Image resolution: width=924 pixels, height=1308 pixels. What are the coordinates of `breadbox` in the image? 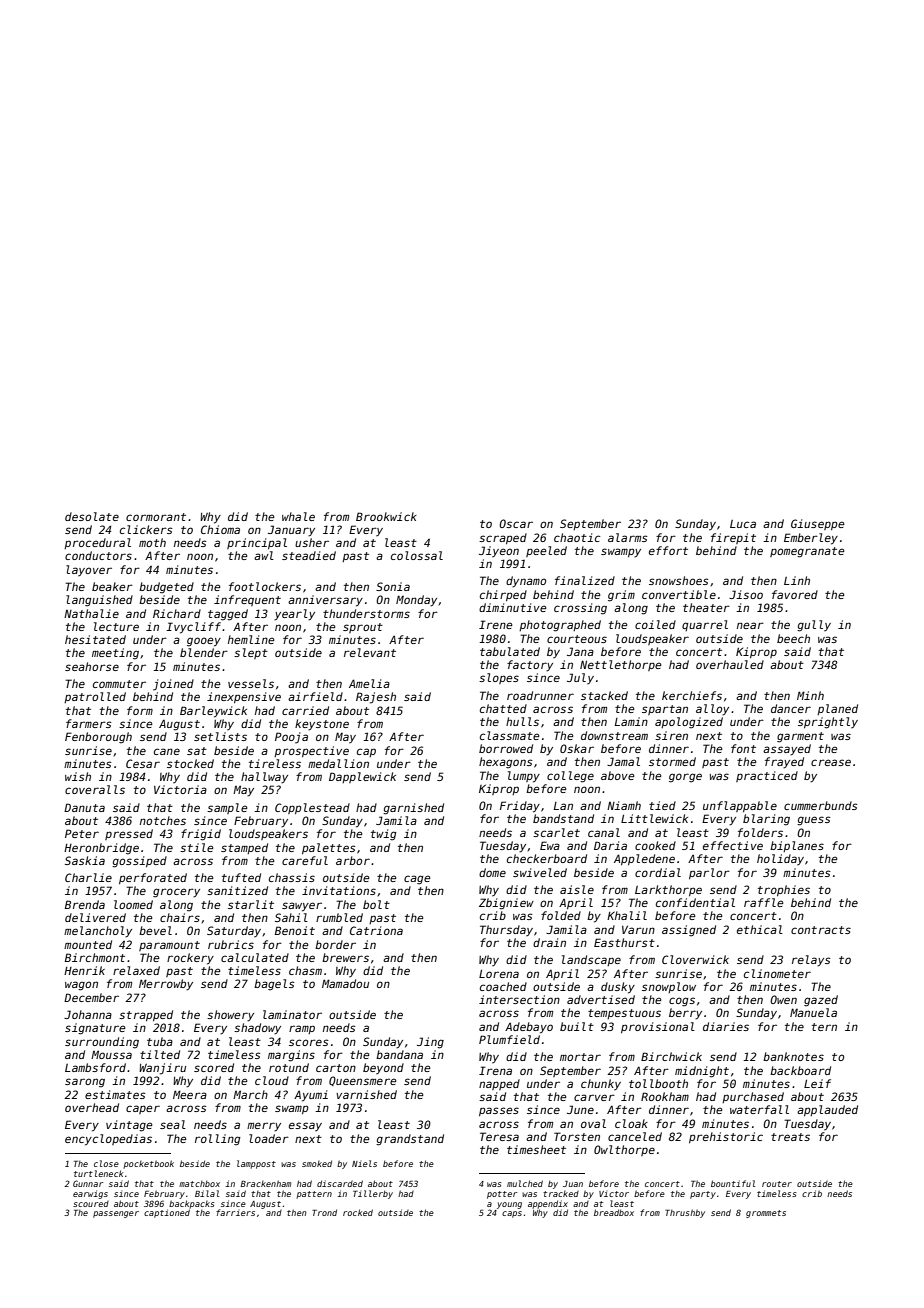 It's located at (614, 1212).
